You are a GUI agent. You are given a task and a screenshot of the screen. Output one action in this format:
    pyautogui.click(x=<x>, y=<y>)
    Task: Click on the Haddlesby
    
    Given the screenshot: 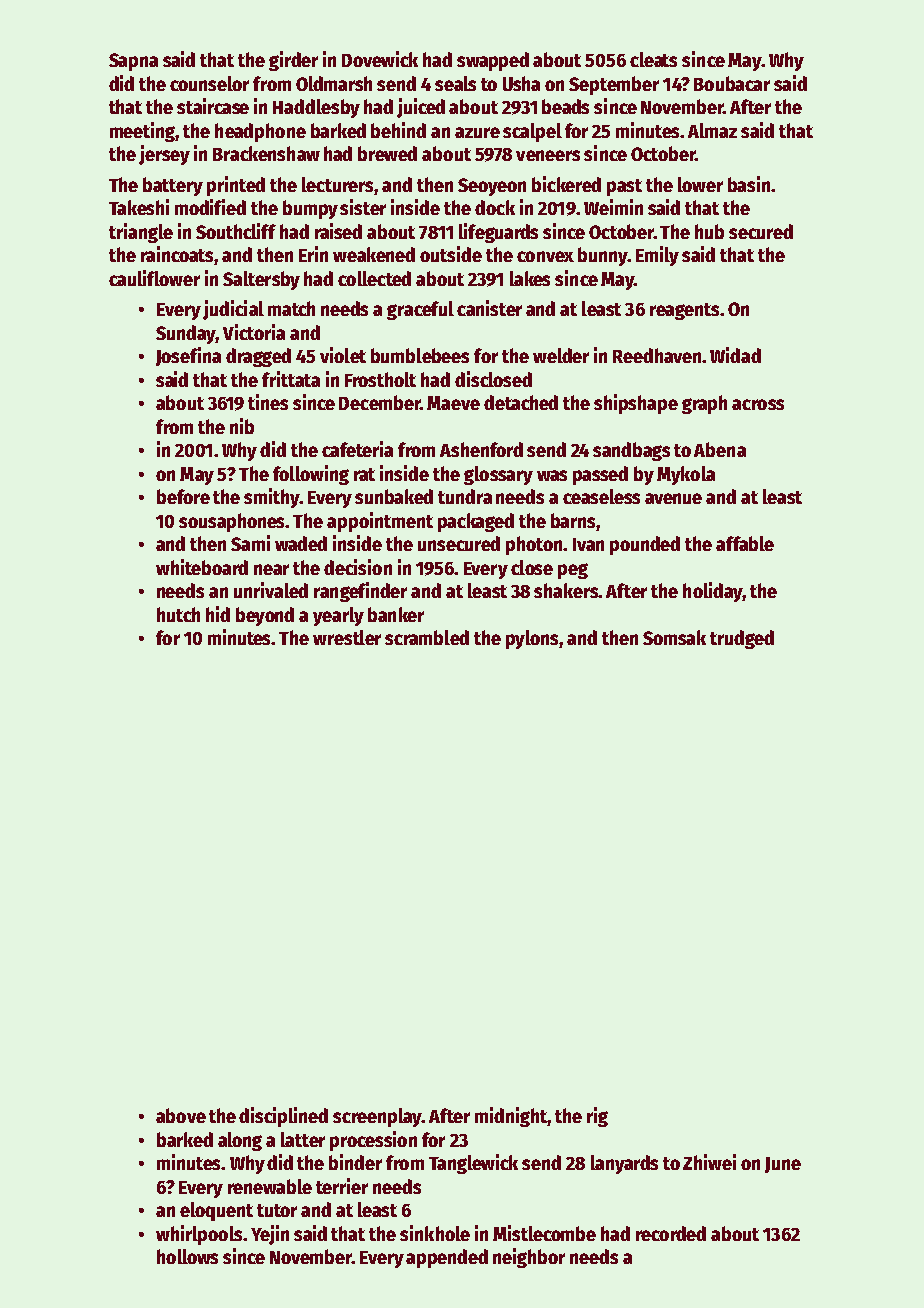 What is the action you would take?
    pyautogui.click(x=316, y=108)
